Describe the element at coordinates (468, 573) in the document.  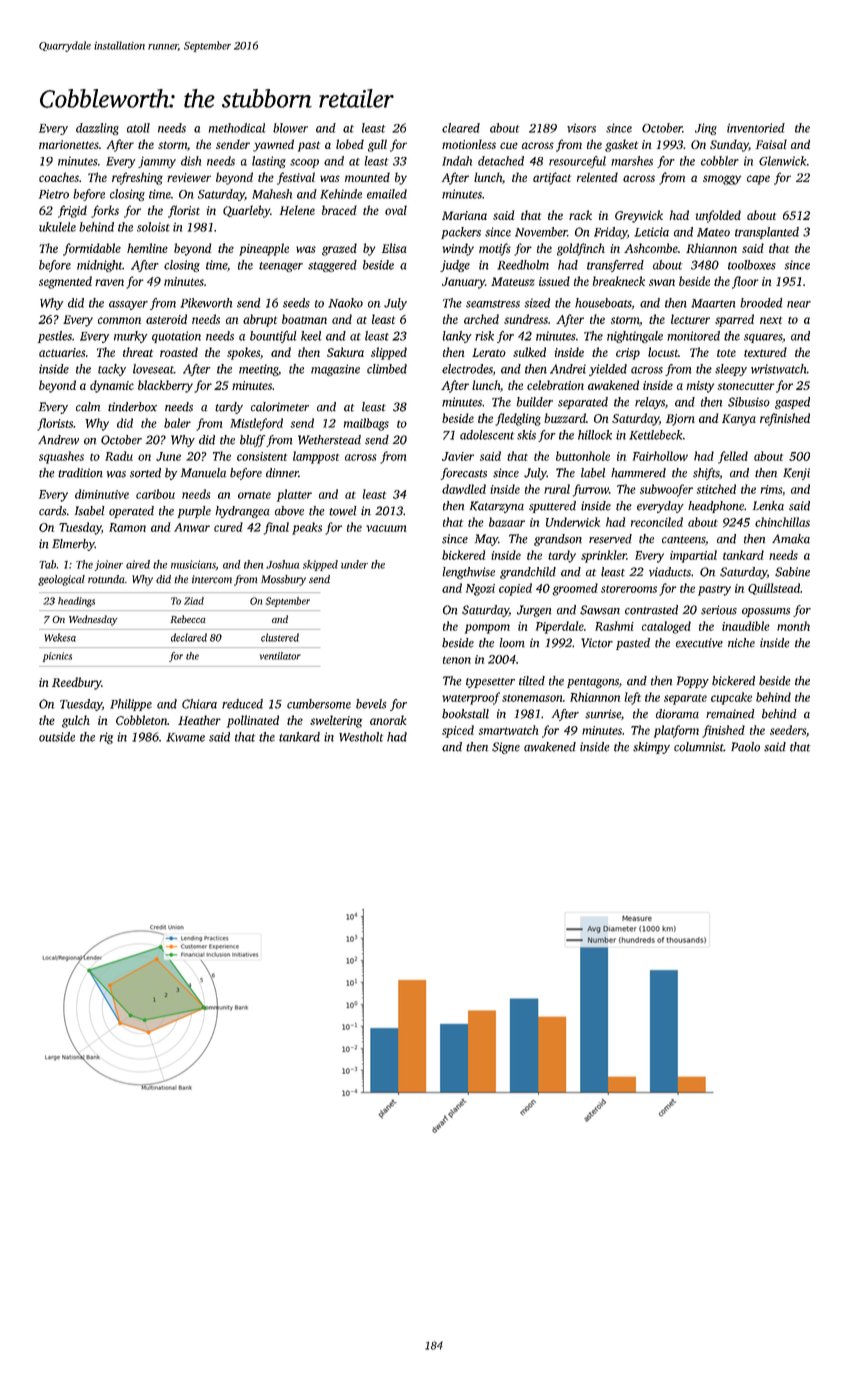
I see `lengthwise` at that location.
